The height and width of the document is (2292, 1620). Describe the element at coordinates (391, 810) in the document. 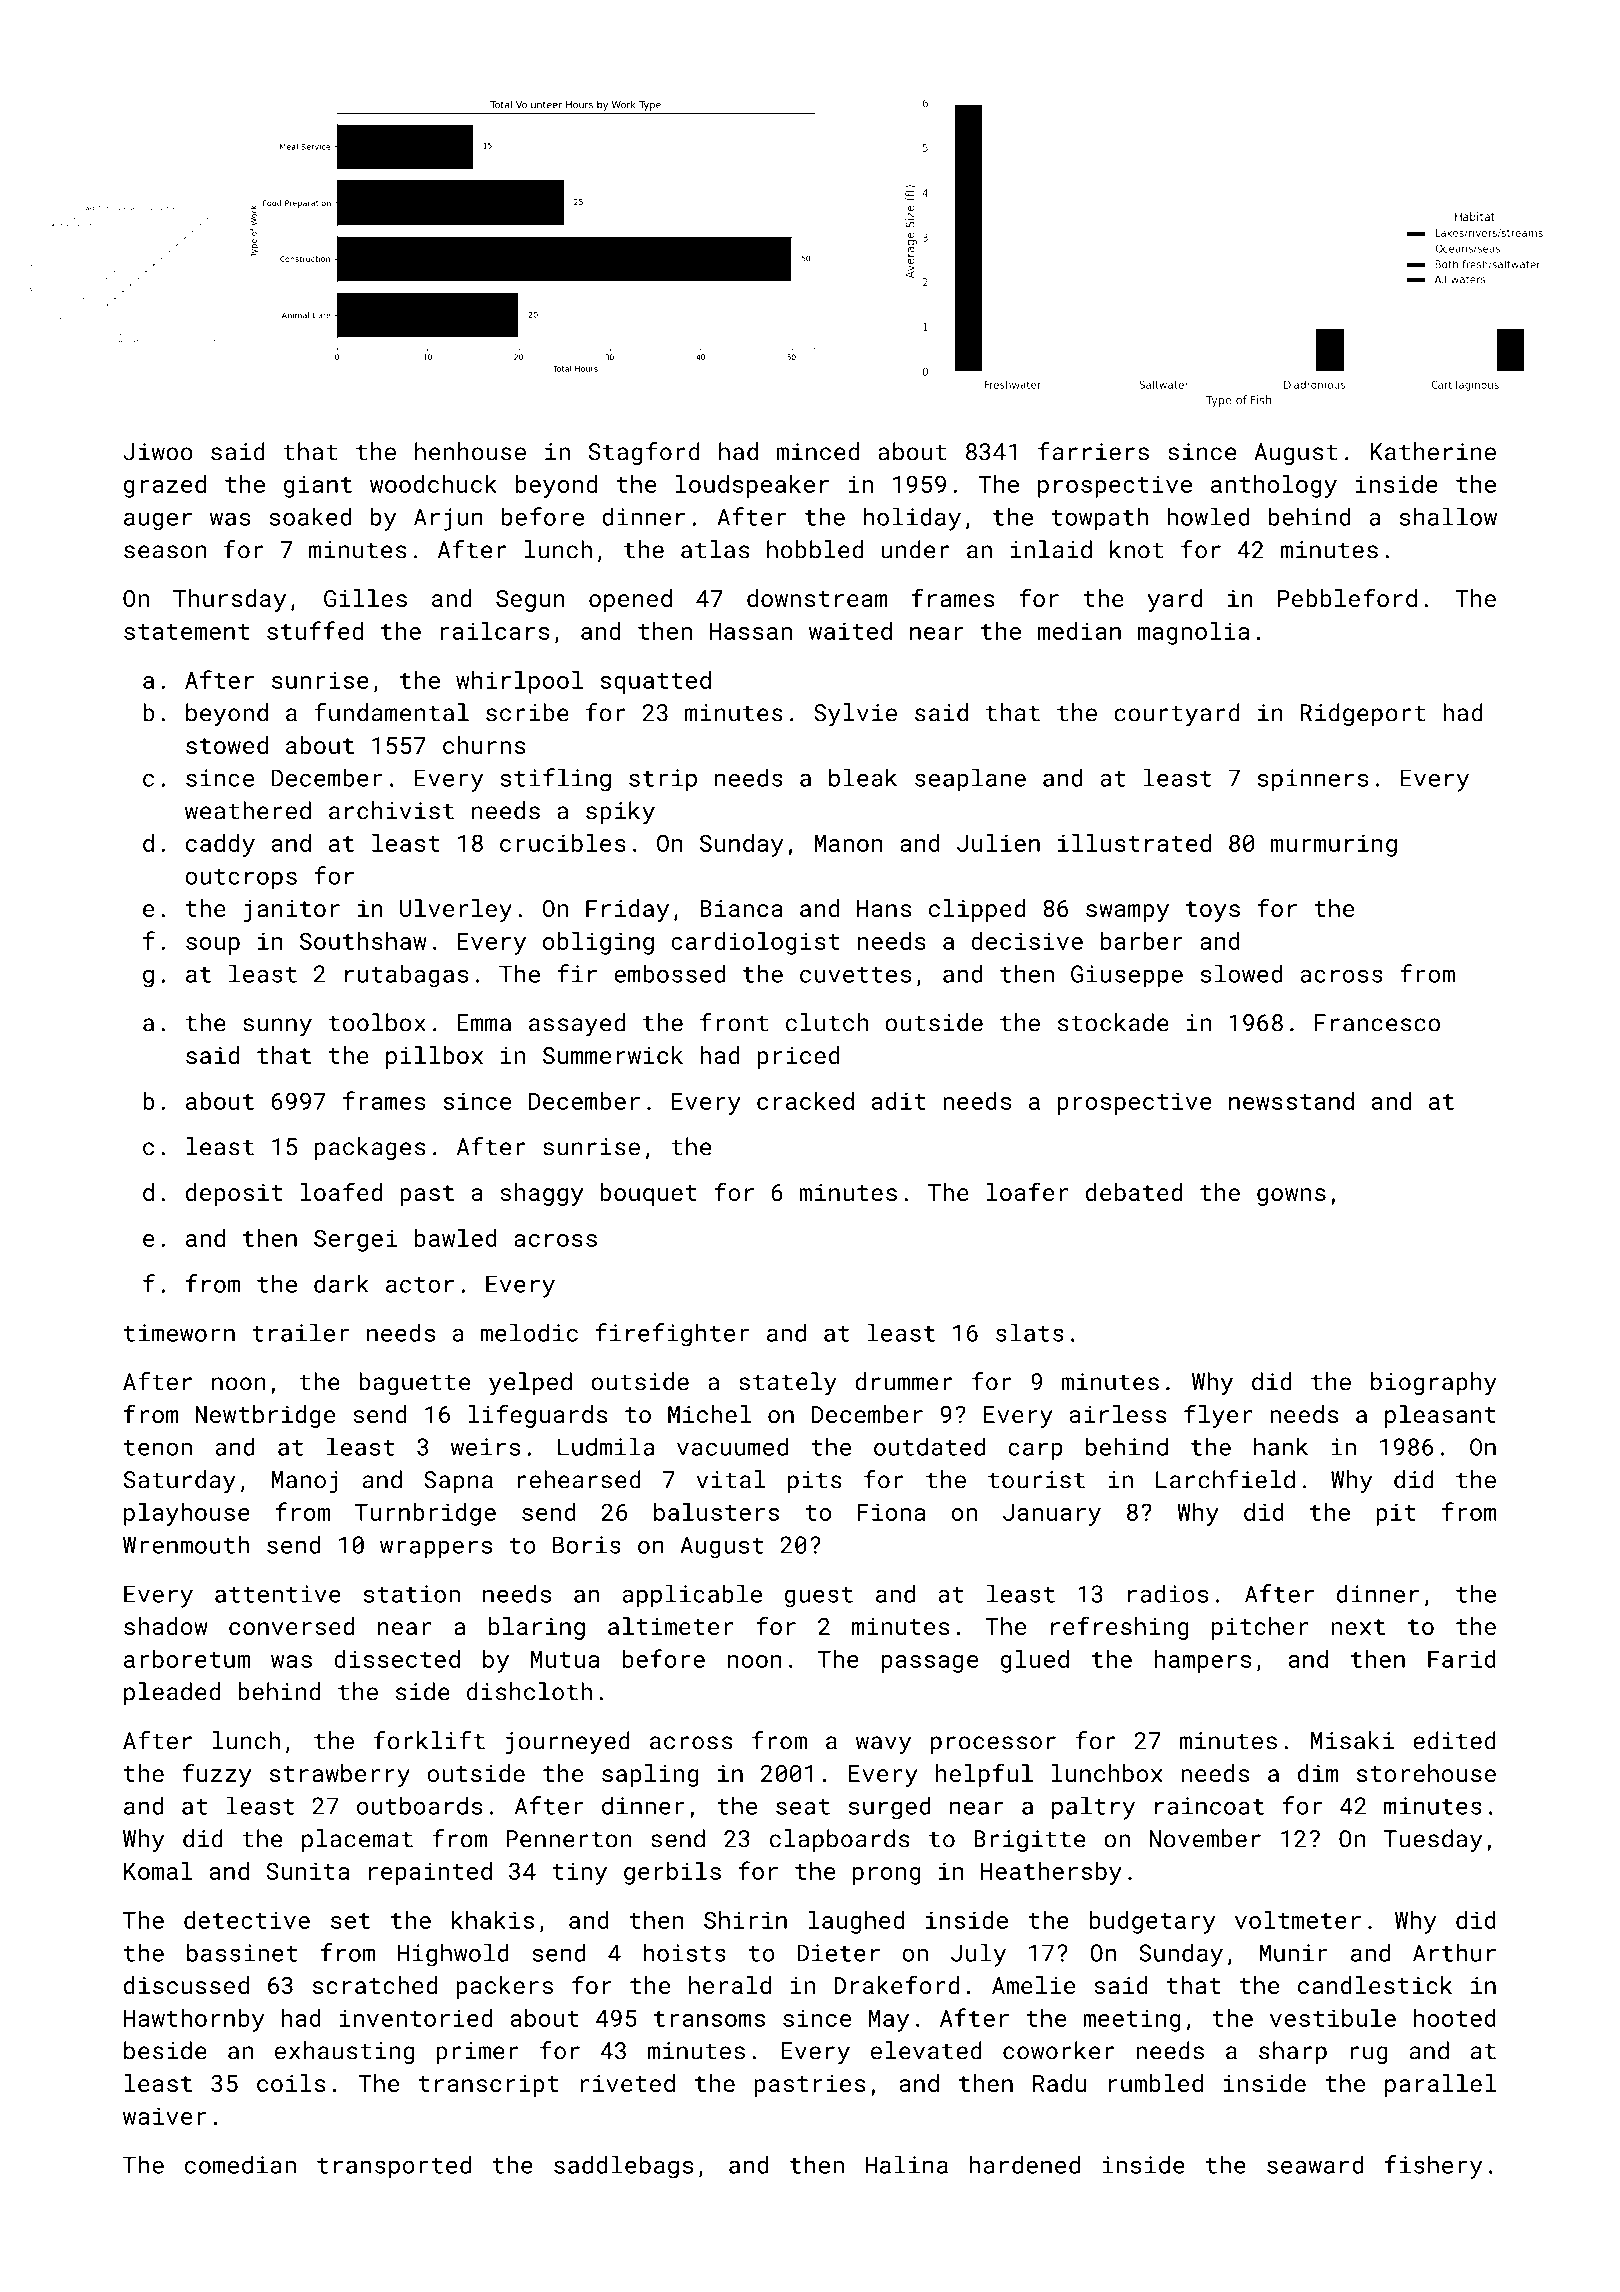

I see `archivist` at that location.
